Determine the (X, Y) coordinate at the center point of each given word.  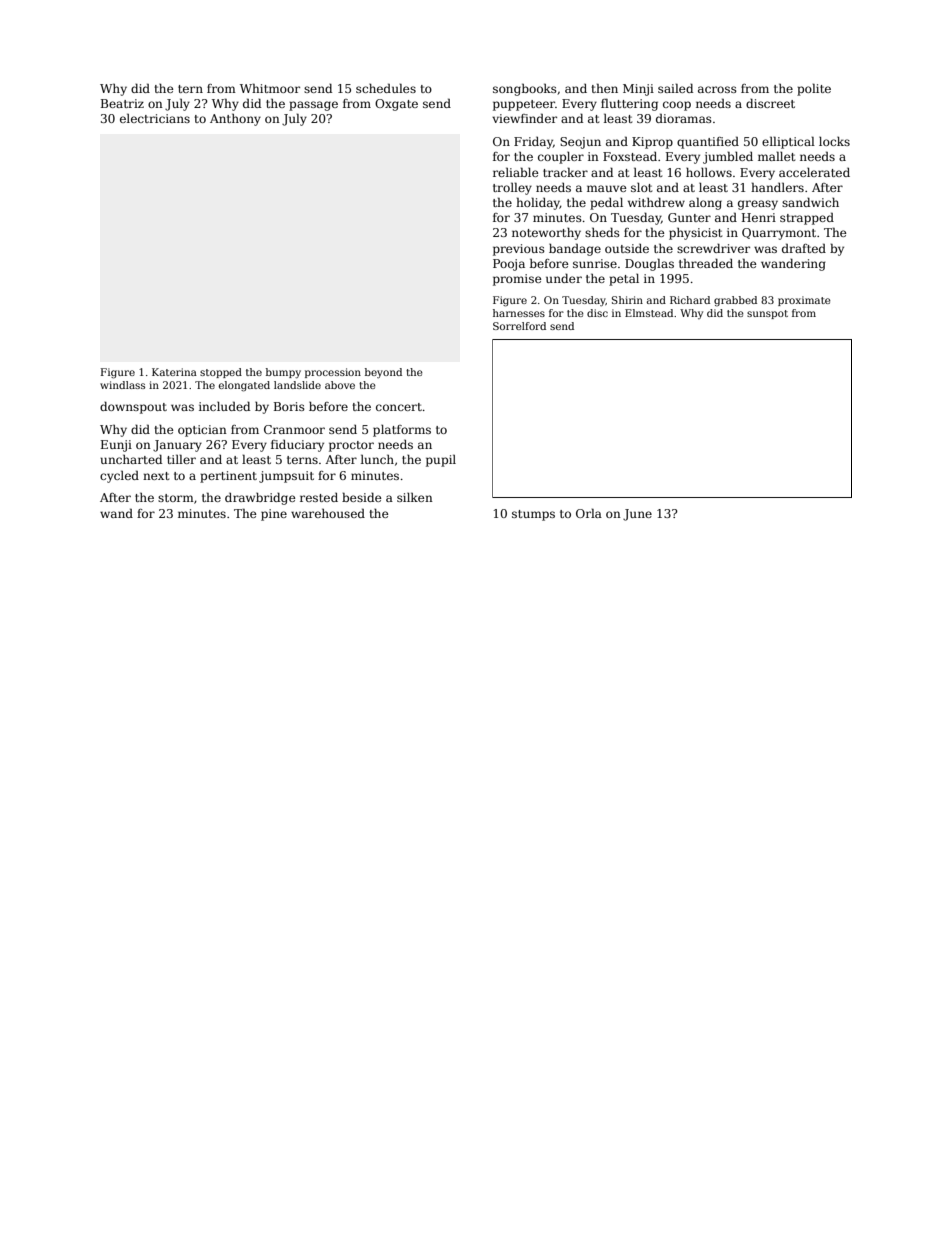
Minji (638, 90)
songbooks (525, 89)
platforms (402, 431)
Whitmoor (270, 88)
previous (519, 250)
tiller (181, 459)
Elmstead (649, 313)
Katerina (174, 372)
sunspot (767, 314)
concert (399, 407)
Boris (289, 406)
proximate (804, 301)
